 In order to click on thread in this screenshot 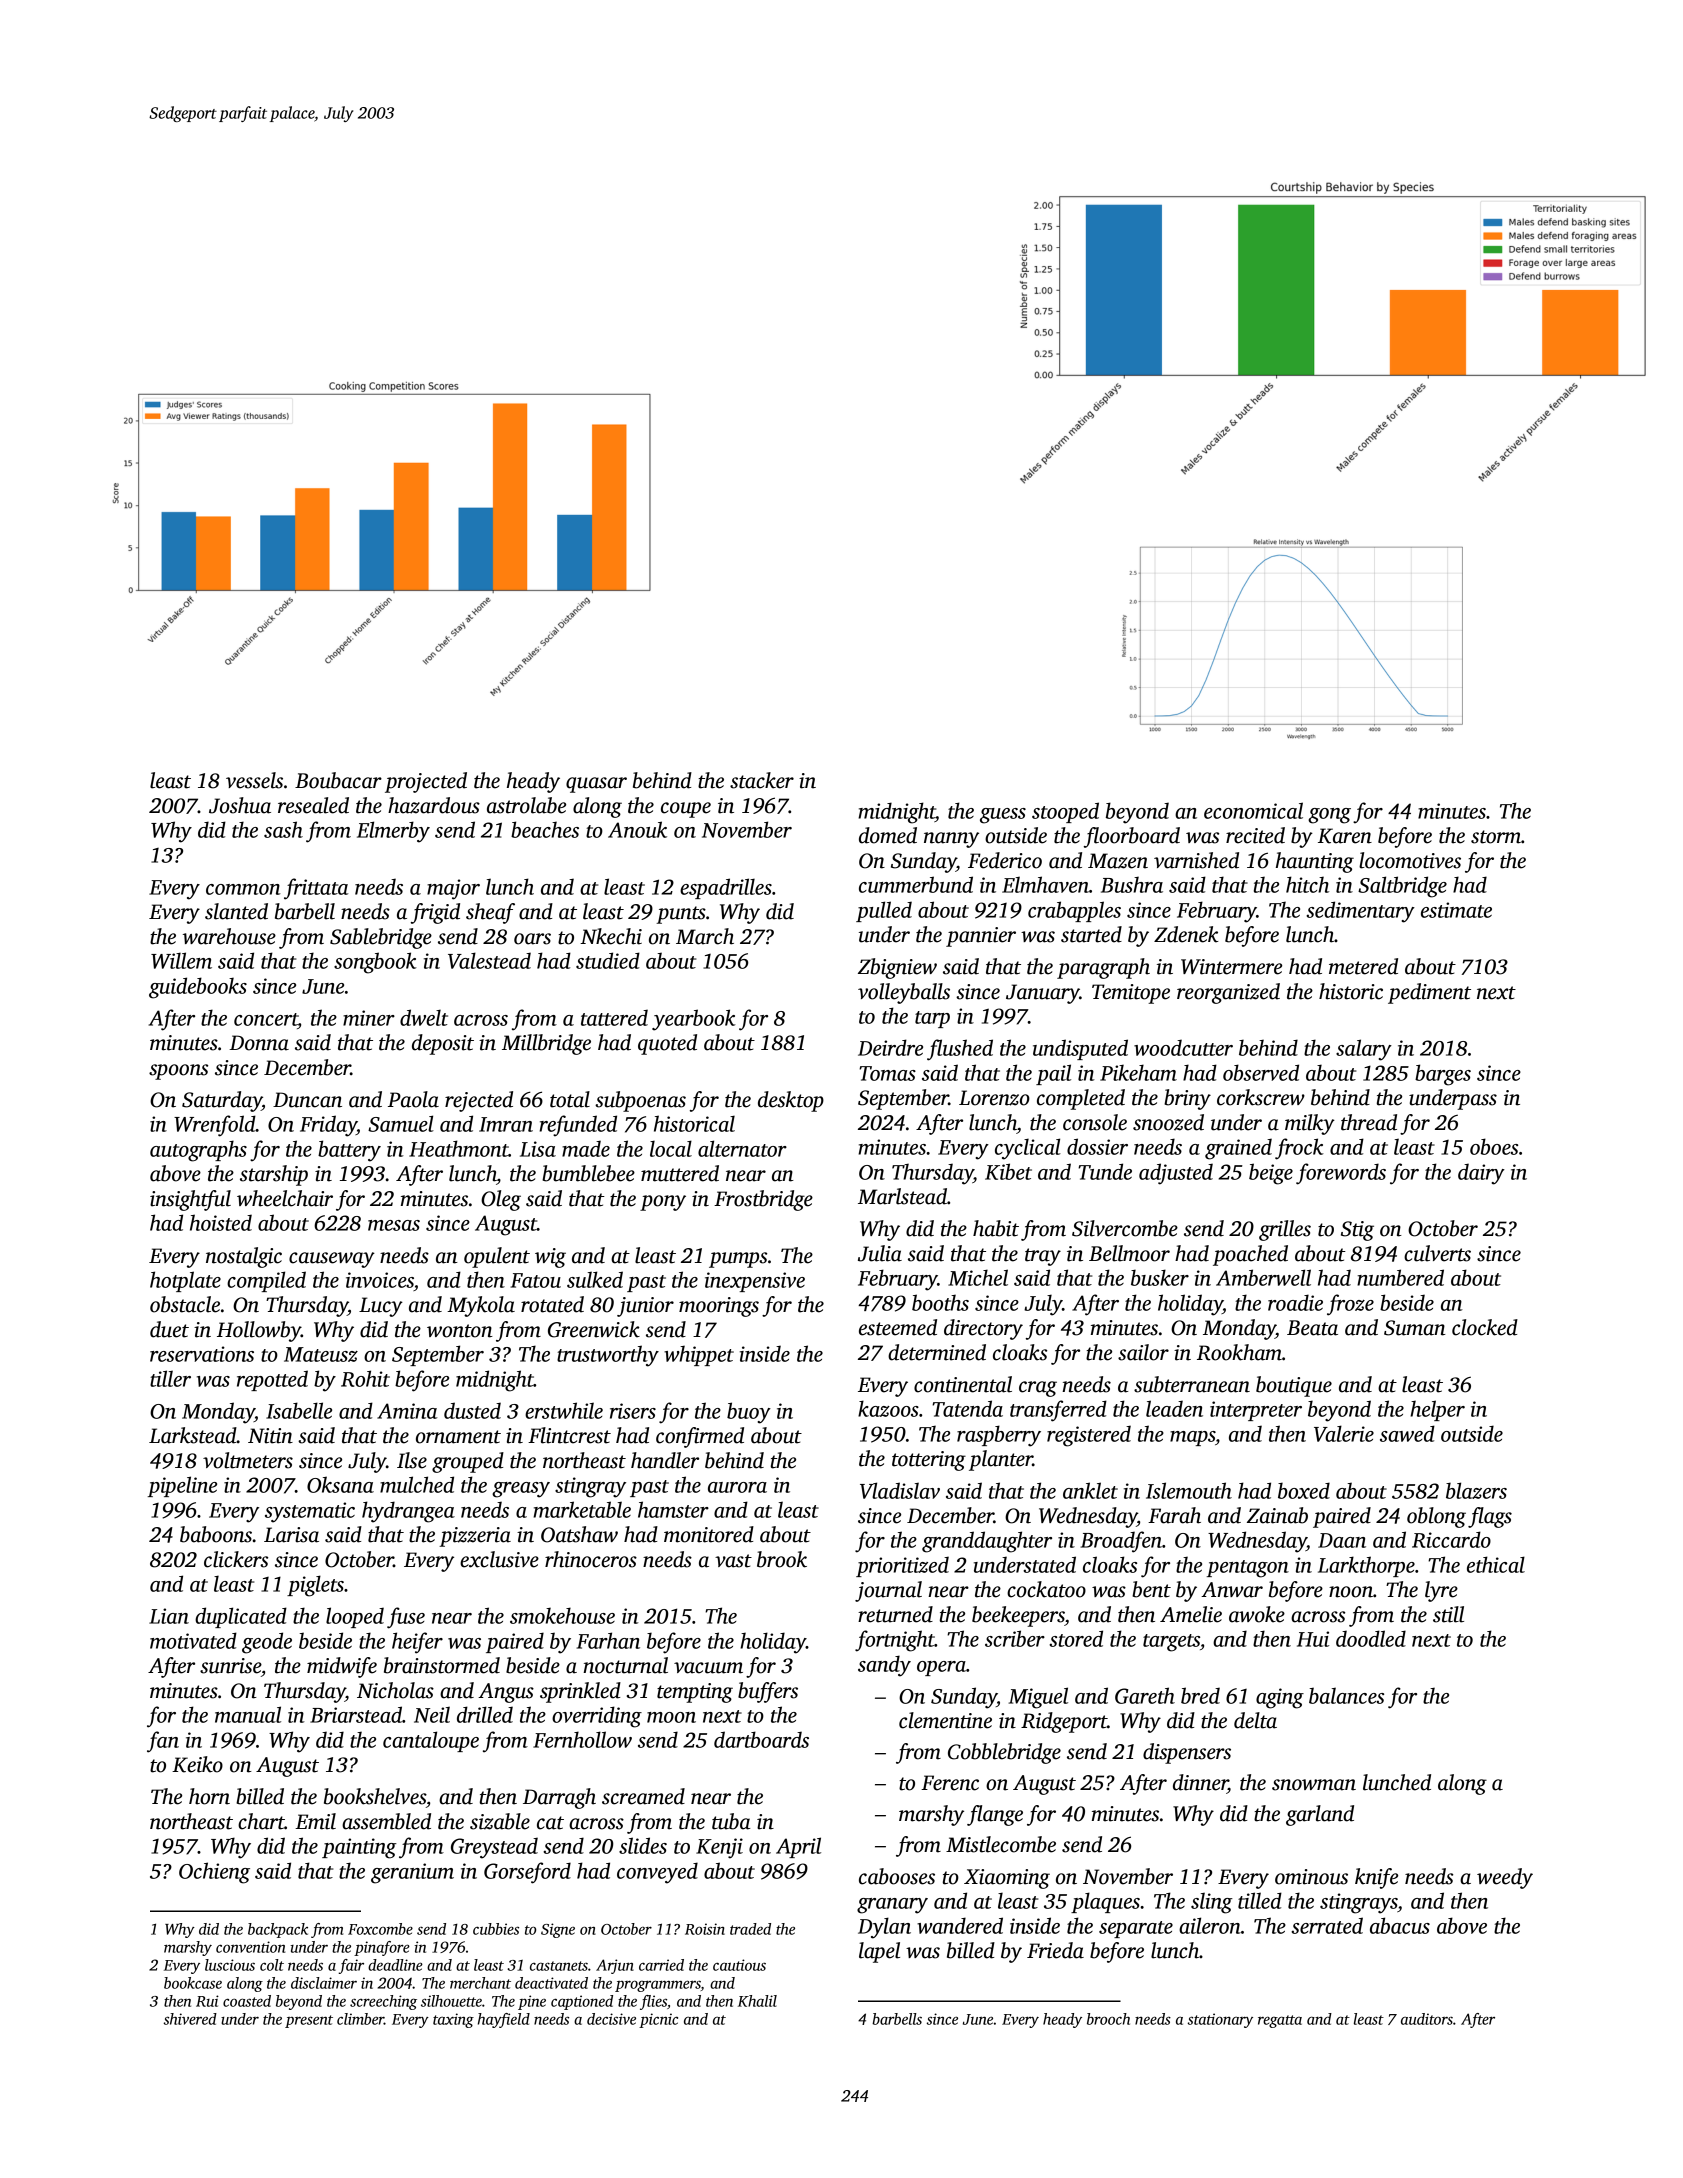, I will do `click(1369, 1122)`.
